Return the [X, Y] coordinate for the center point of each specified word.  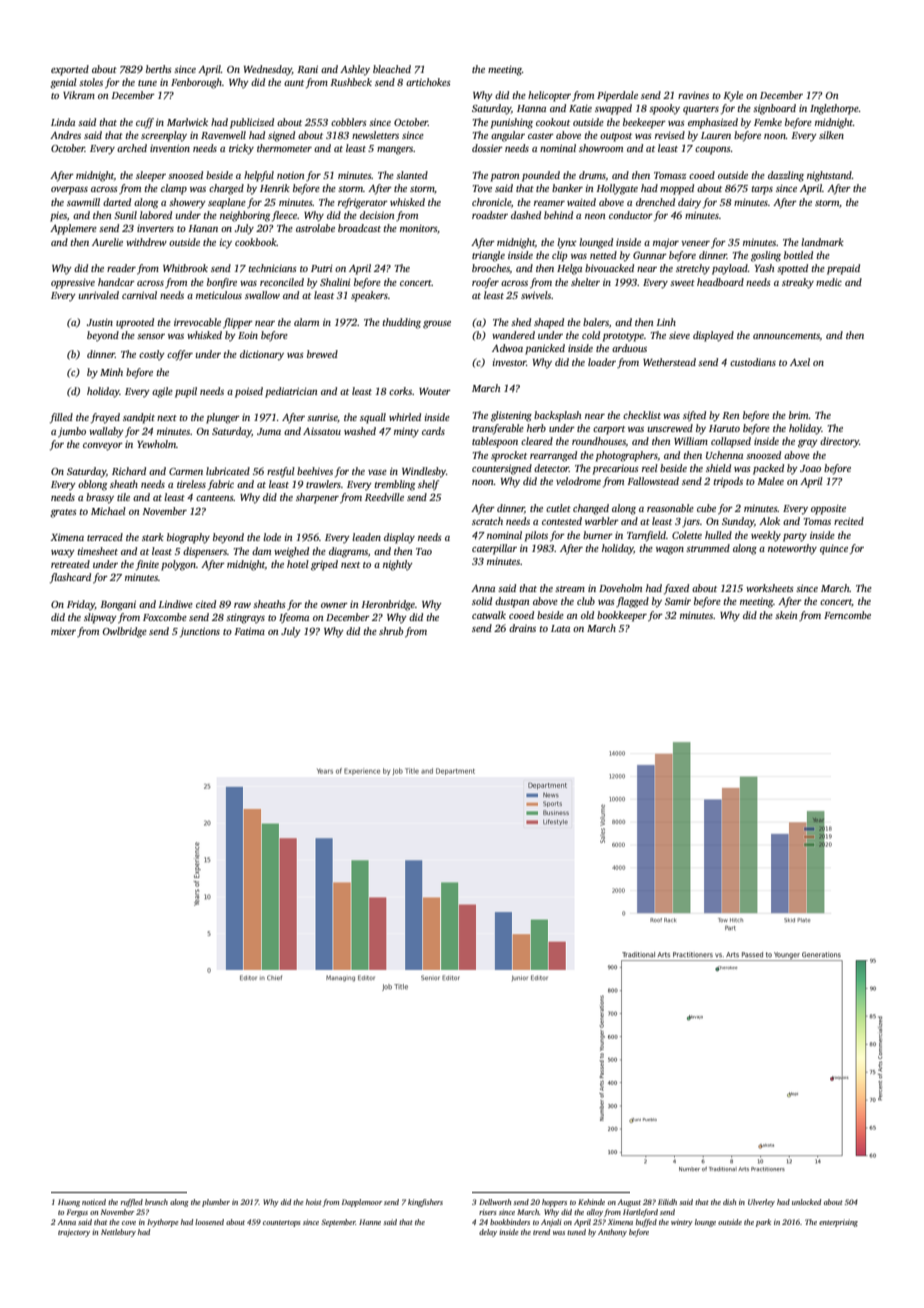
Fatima [249, 631]
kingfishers [425, 1203]
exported [70, 70]
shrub [391, 631]
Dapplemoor [362, 1203]
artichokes [428, 82]
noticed [94, 1202]
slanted [412, 175]
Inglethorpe [834, 109]
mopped [677, 189]
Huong [69, 1203]
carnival [139, 295]
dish [729, 1202]
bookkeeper [622, 616]
